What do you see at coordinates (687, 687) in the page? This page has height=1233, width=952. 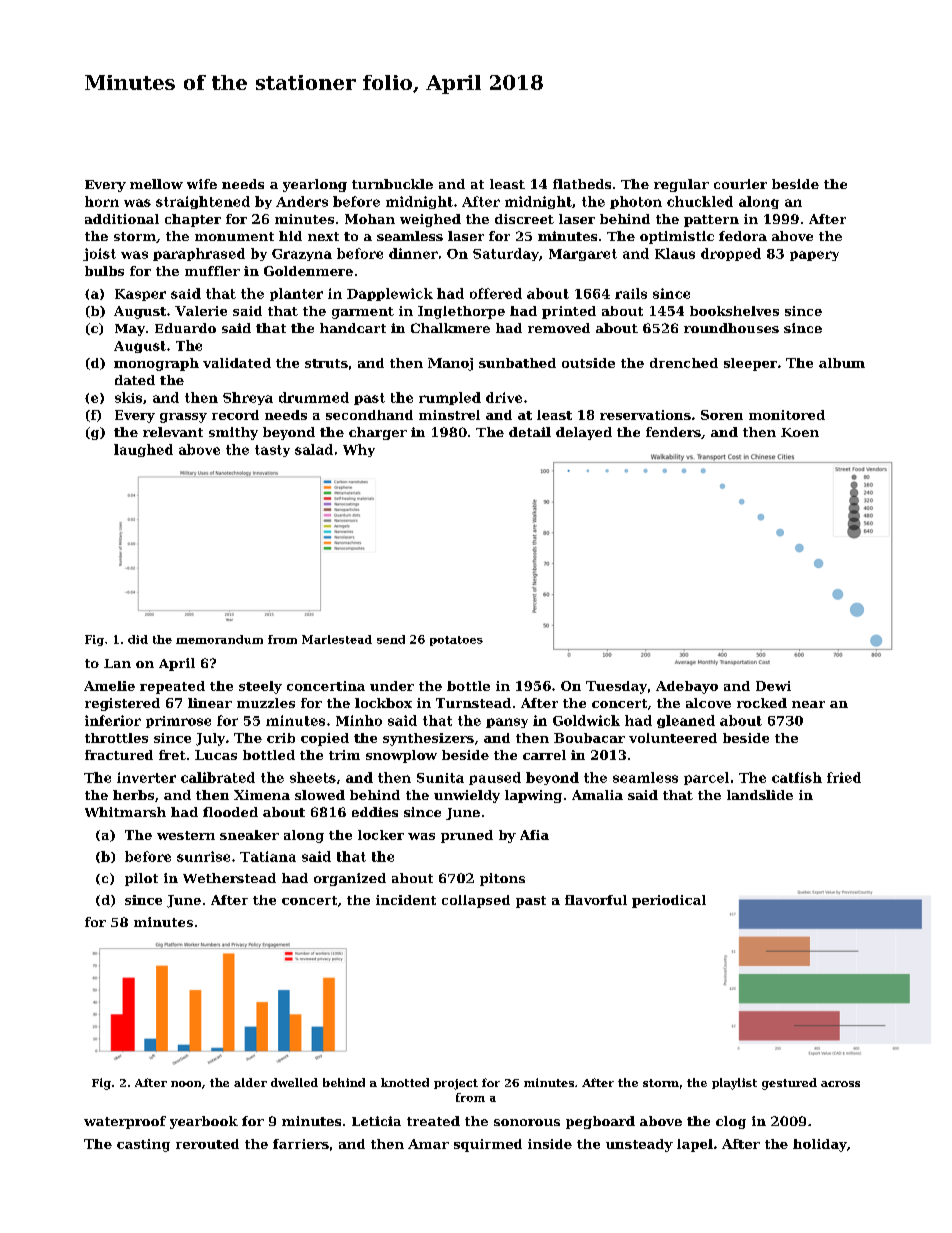 I see `Adebayo` at bounding box center [687, 687].
